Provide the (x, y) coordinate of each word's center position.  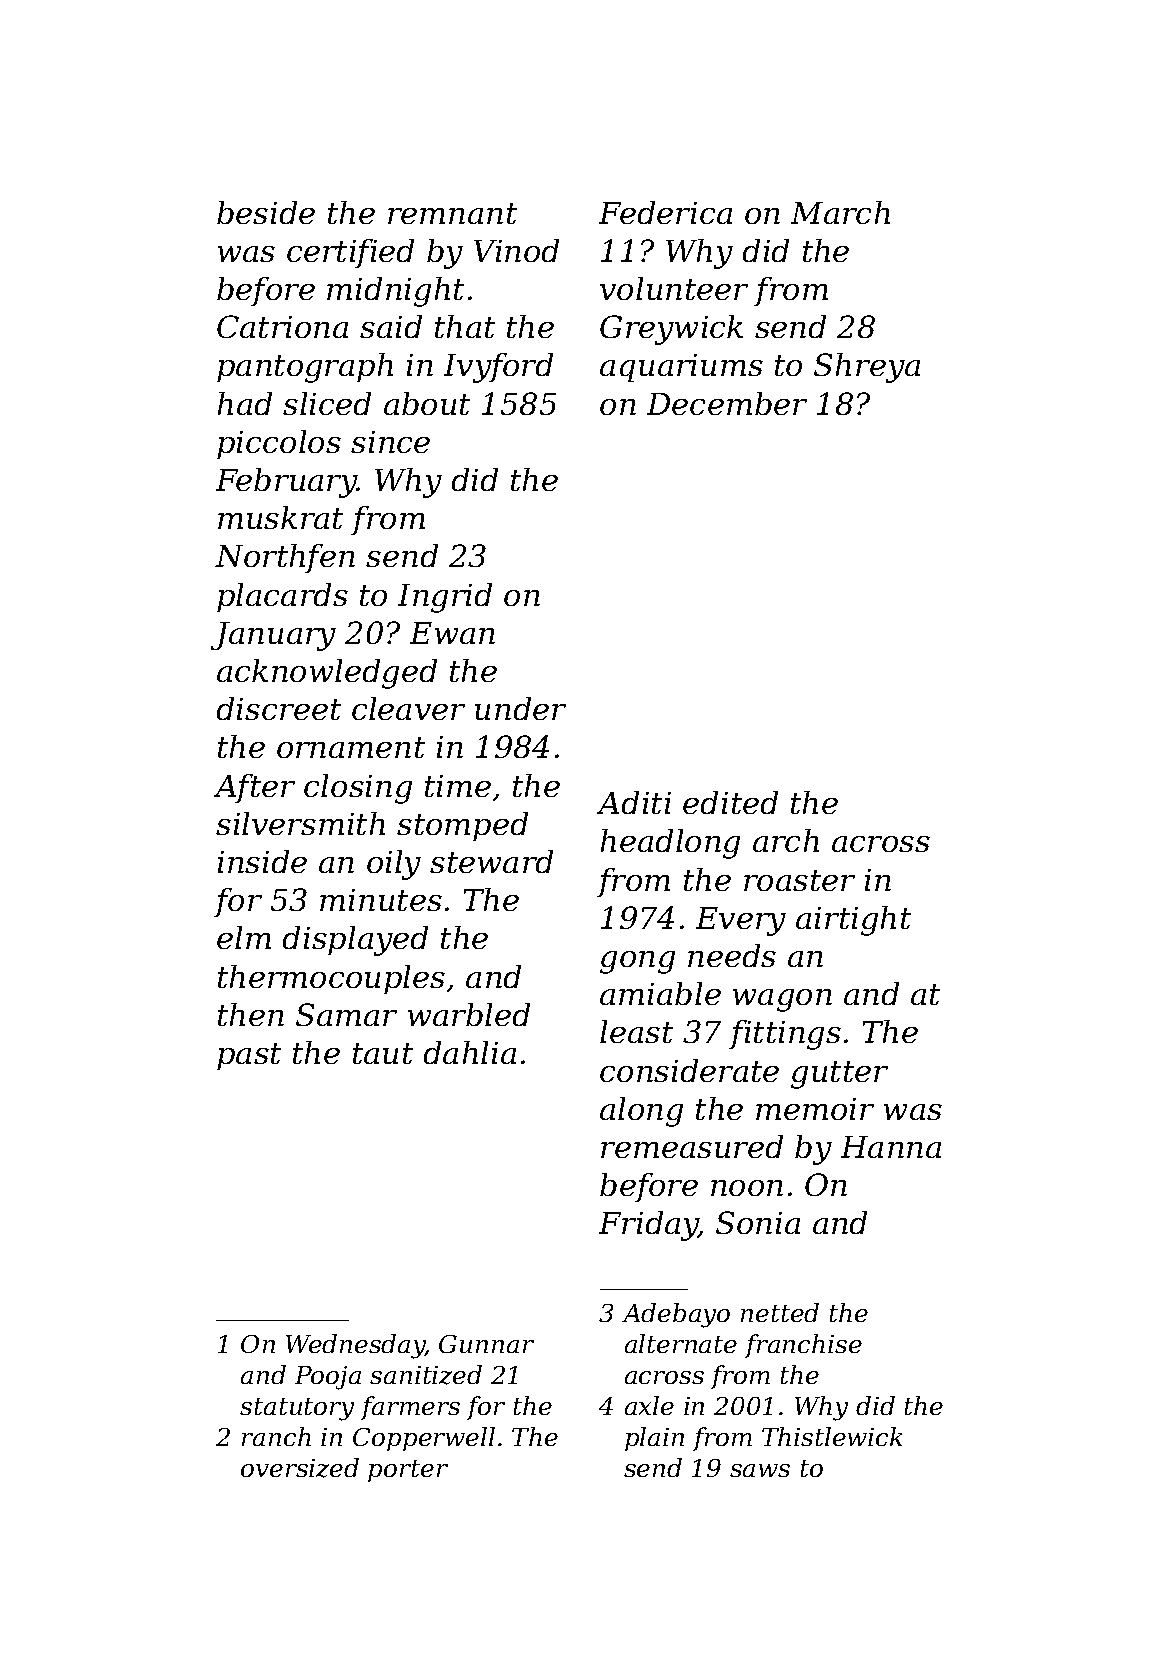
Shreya (867, 368)
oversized (300, 1468)
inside (262, 861)
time (458, 786)
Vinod (516, 250)
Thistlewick (832, 1436)
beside (266, 212)
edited (730, 802)
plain (654, 1439)
